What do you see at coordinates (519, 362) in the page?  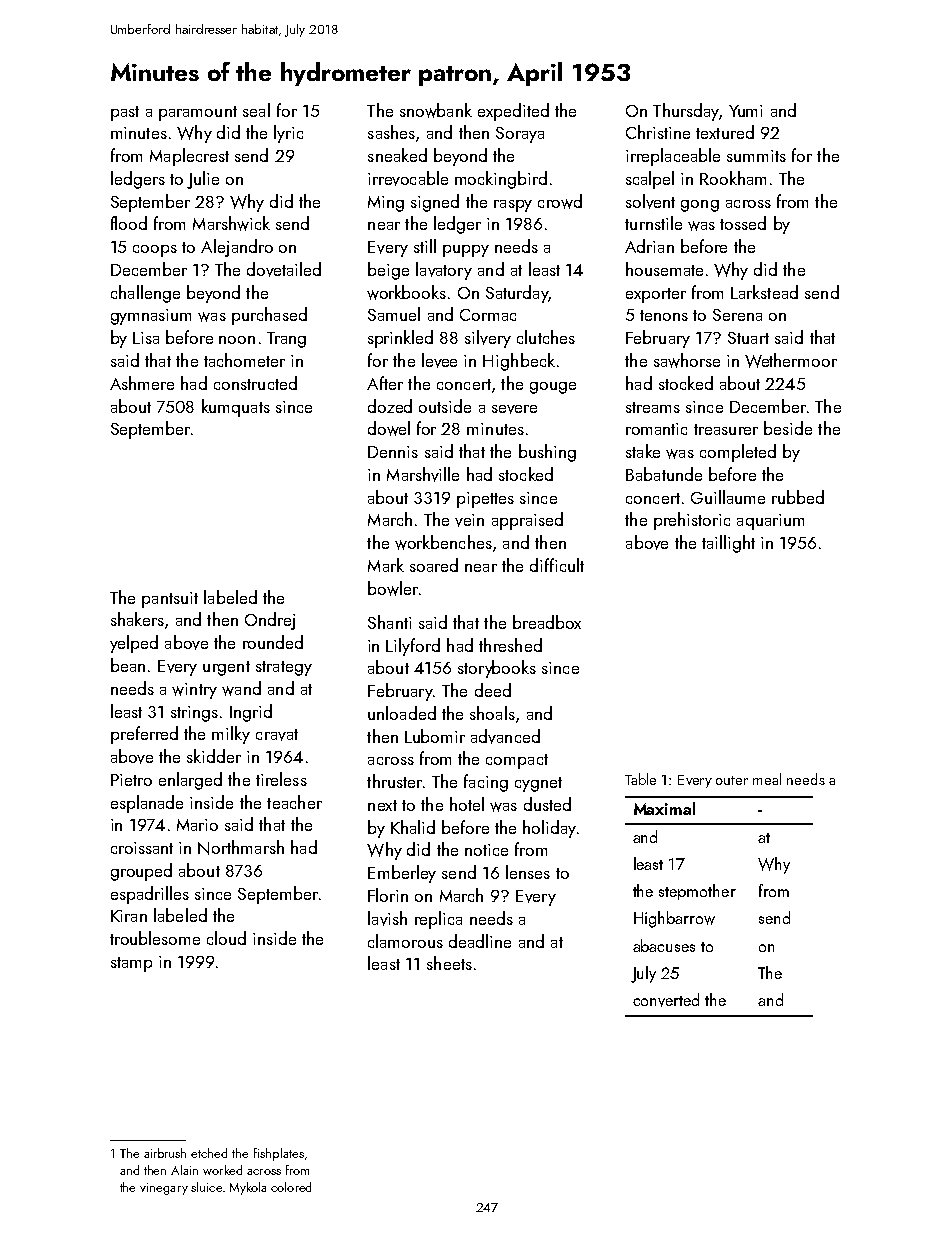 I see `Highbeck` at bounding box center [519, 362].
